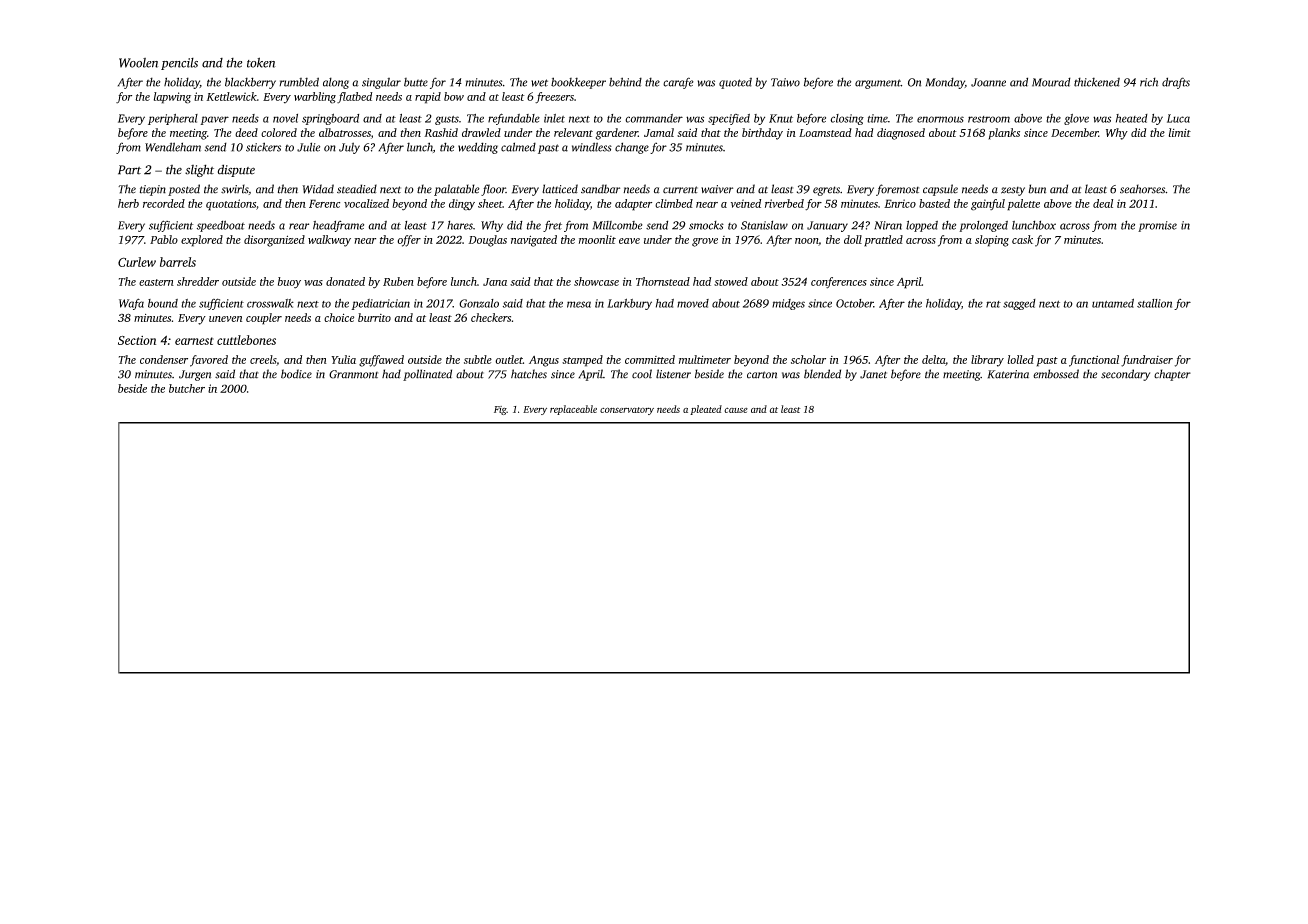 The image size is (1308, 924). Describe the element at coordinates (178, 262) in the screenshot. I see `barrels` at that location.
